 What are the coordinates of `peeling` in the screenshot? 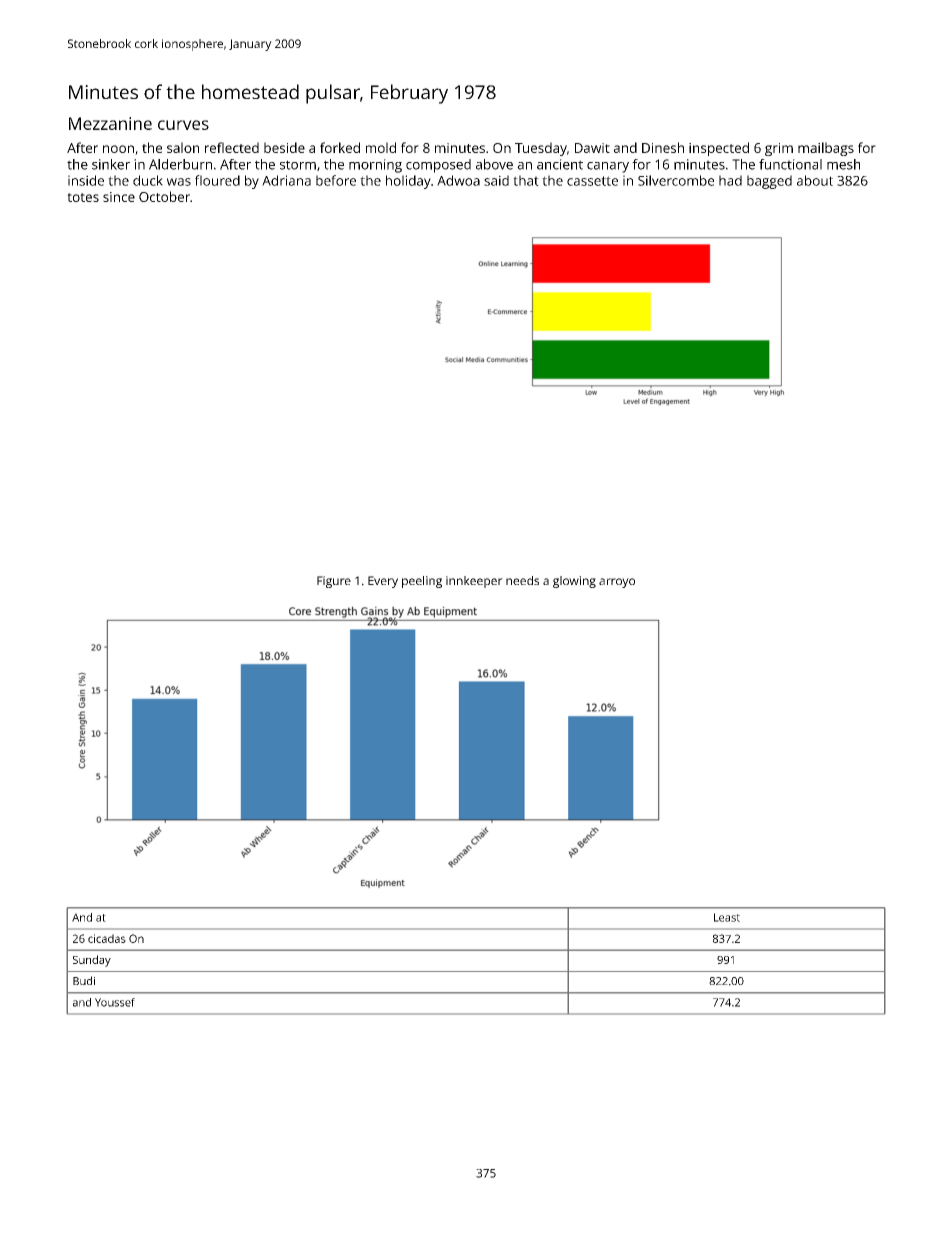 It's located at (422, 582).
